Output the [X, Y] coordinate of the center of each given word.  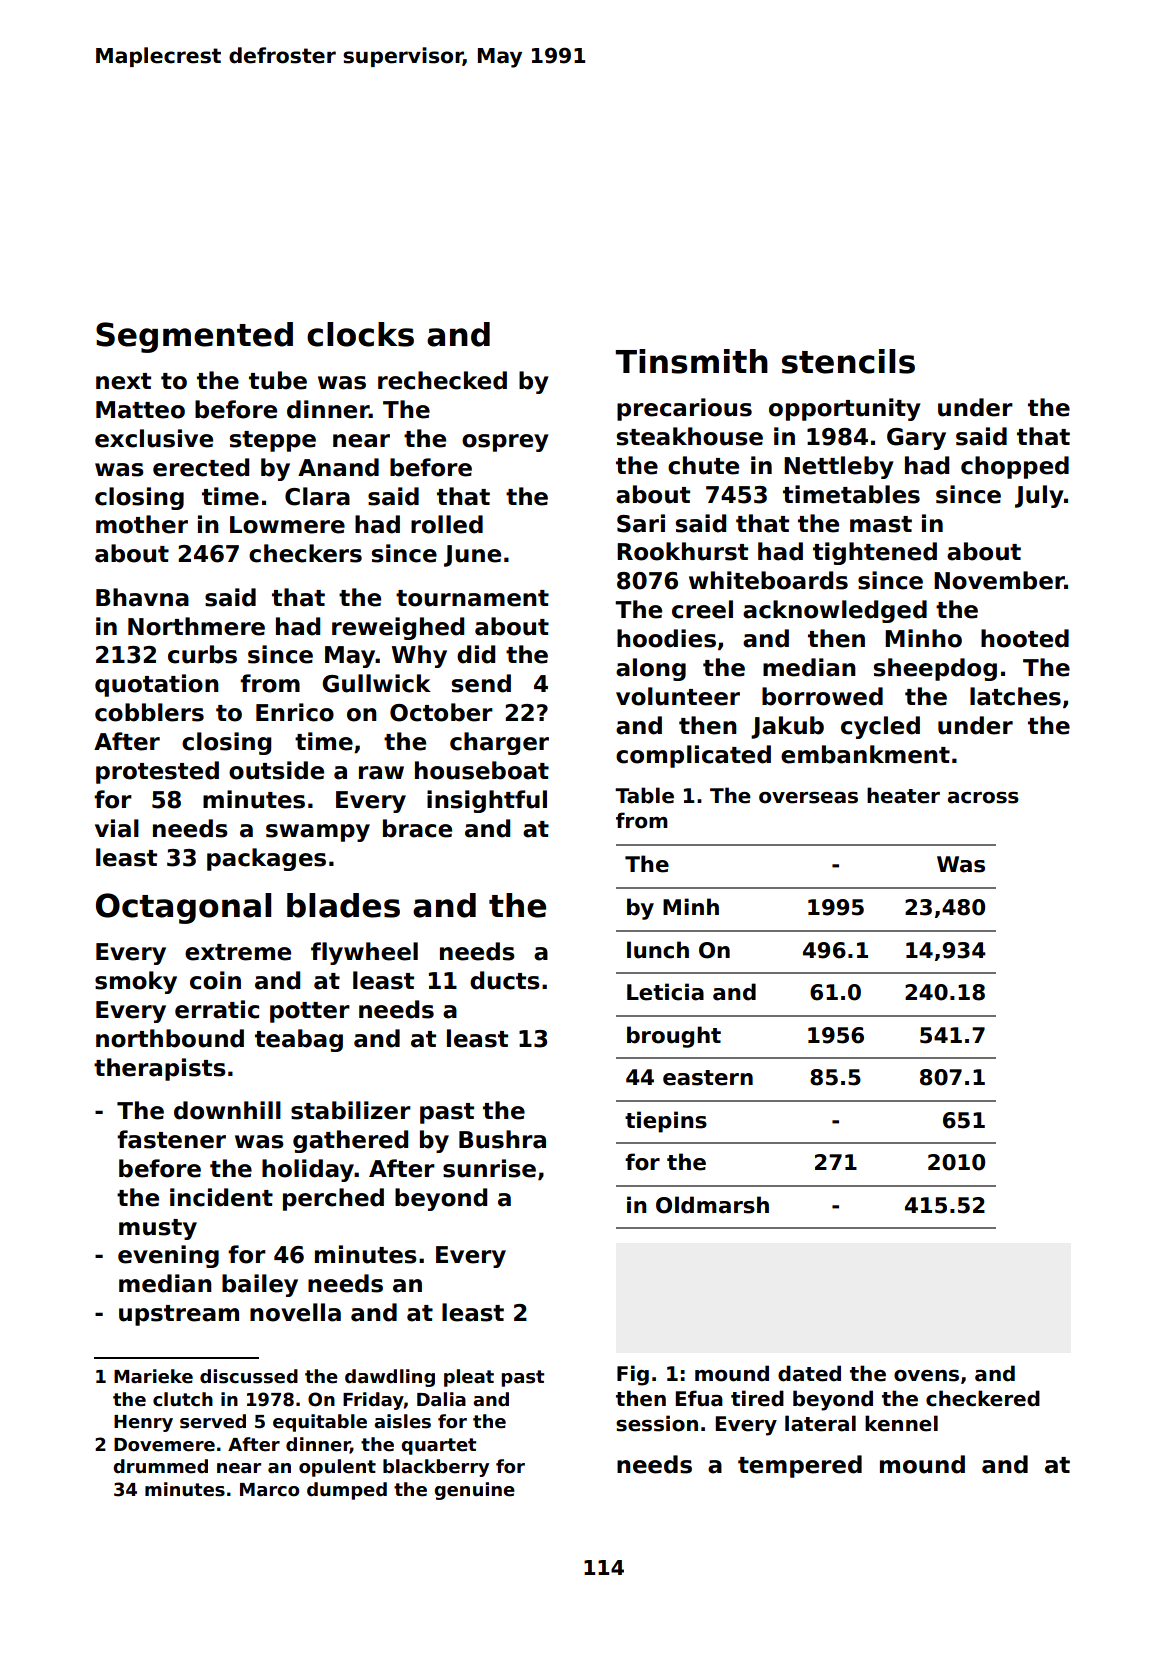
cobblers [149, 712]
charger [499, 743]
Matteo [140, 410]
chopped [1015, 467]
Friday [373, 1401]
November [999, 580]
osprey [505, 443]
